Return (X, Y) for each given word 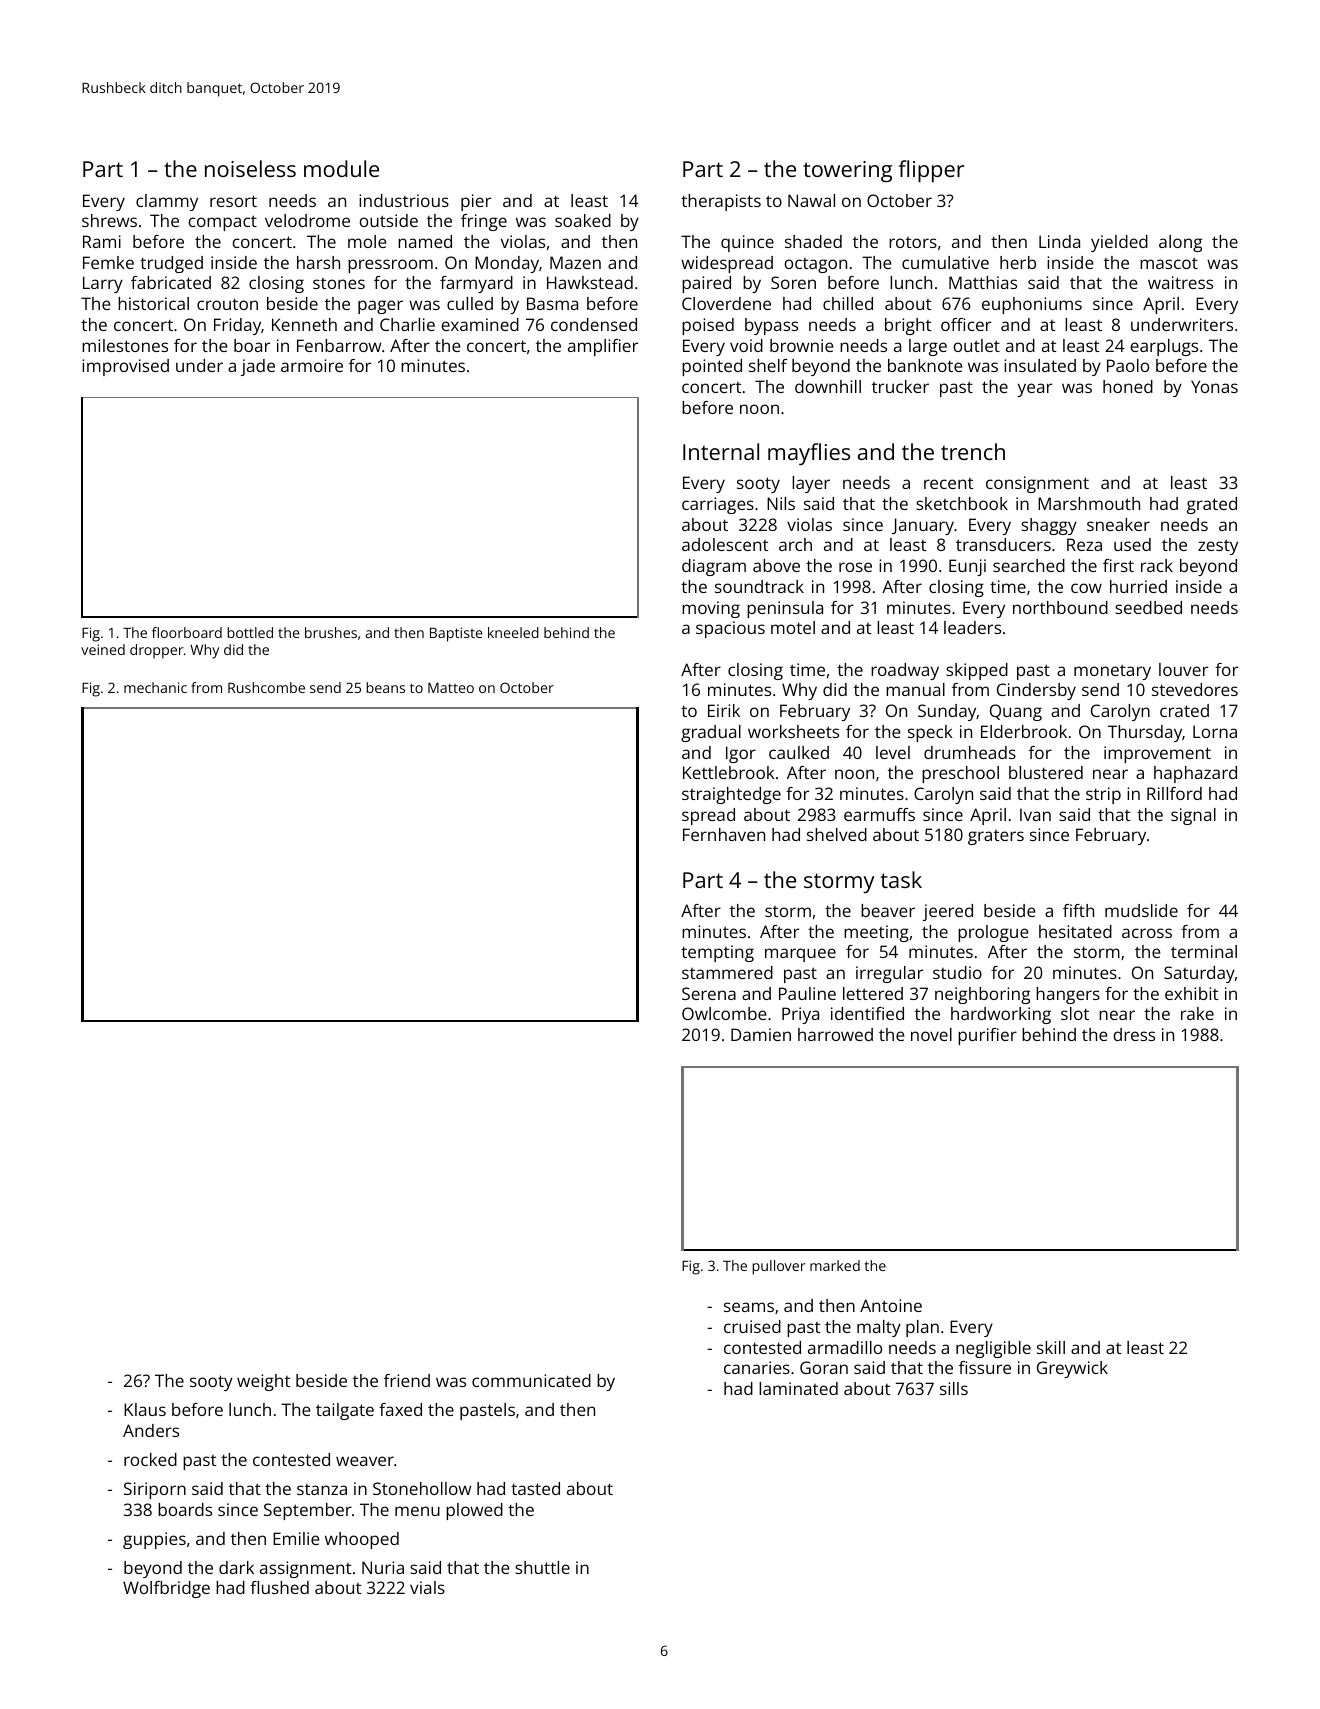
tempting (717, 953)
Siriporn (155, 1490)
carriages (718, 505)
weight (263, 1382)
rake (1197, 1013)
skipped (977, 671)
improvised (125, 367)
